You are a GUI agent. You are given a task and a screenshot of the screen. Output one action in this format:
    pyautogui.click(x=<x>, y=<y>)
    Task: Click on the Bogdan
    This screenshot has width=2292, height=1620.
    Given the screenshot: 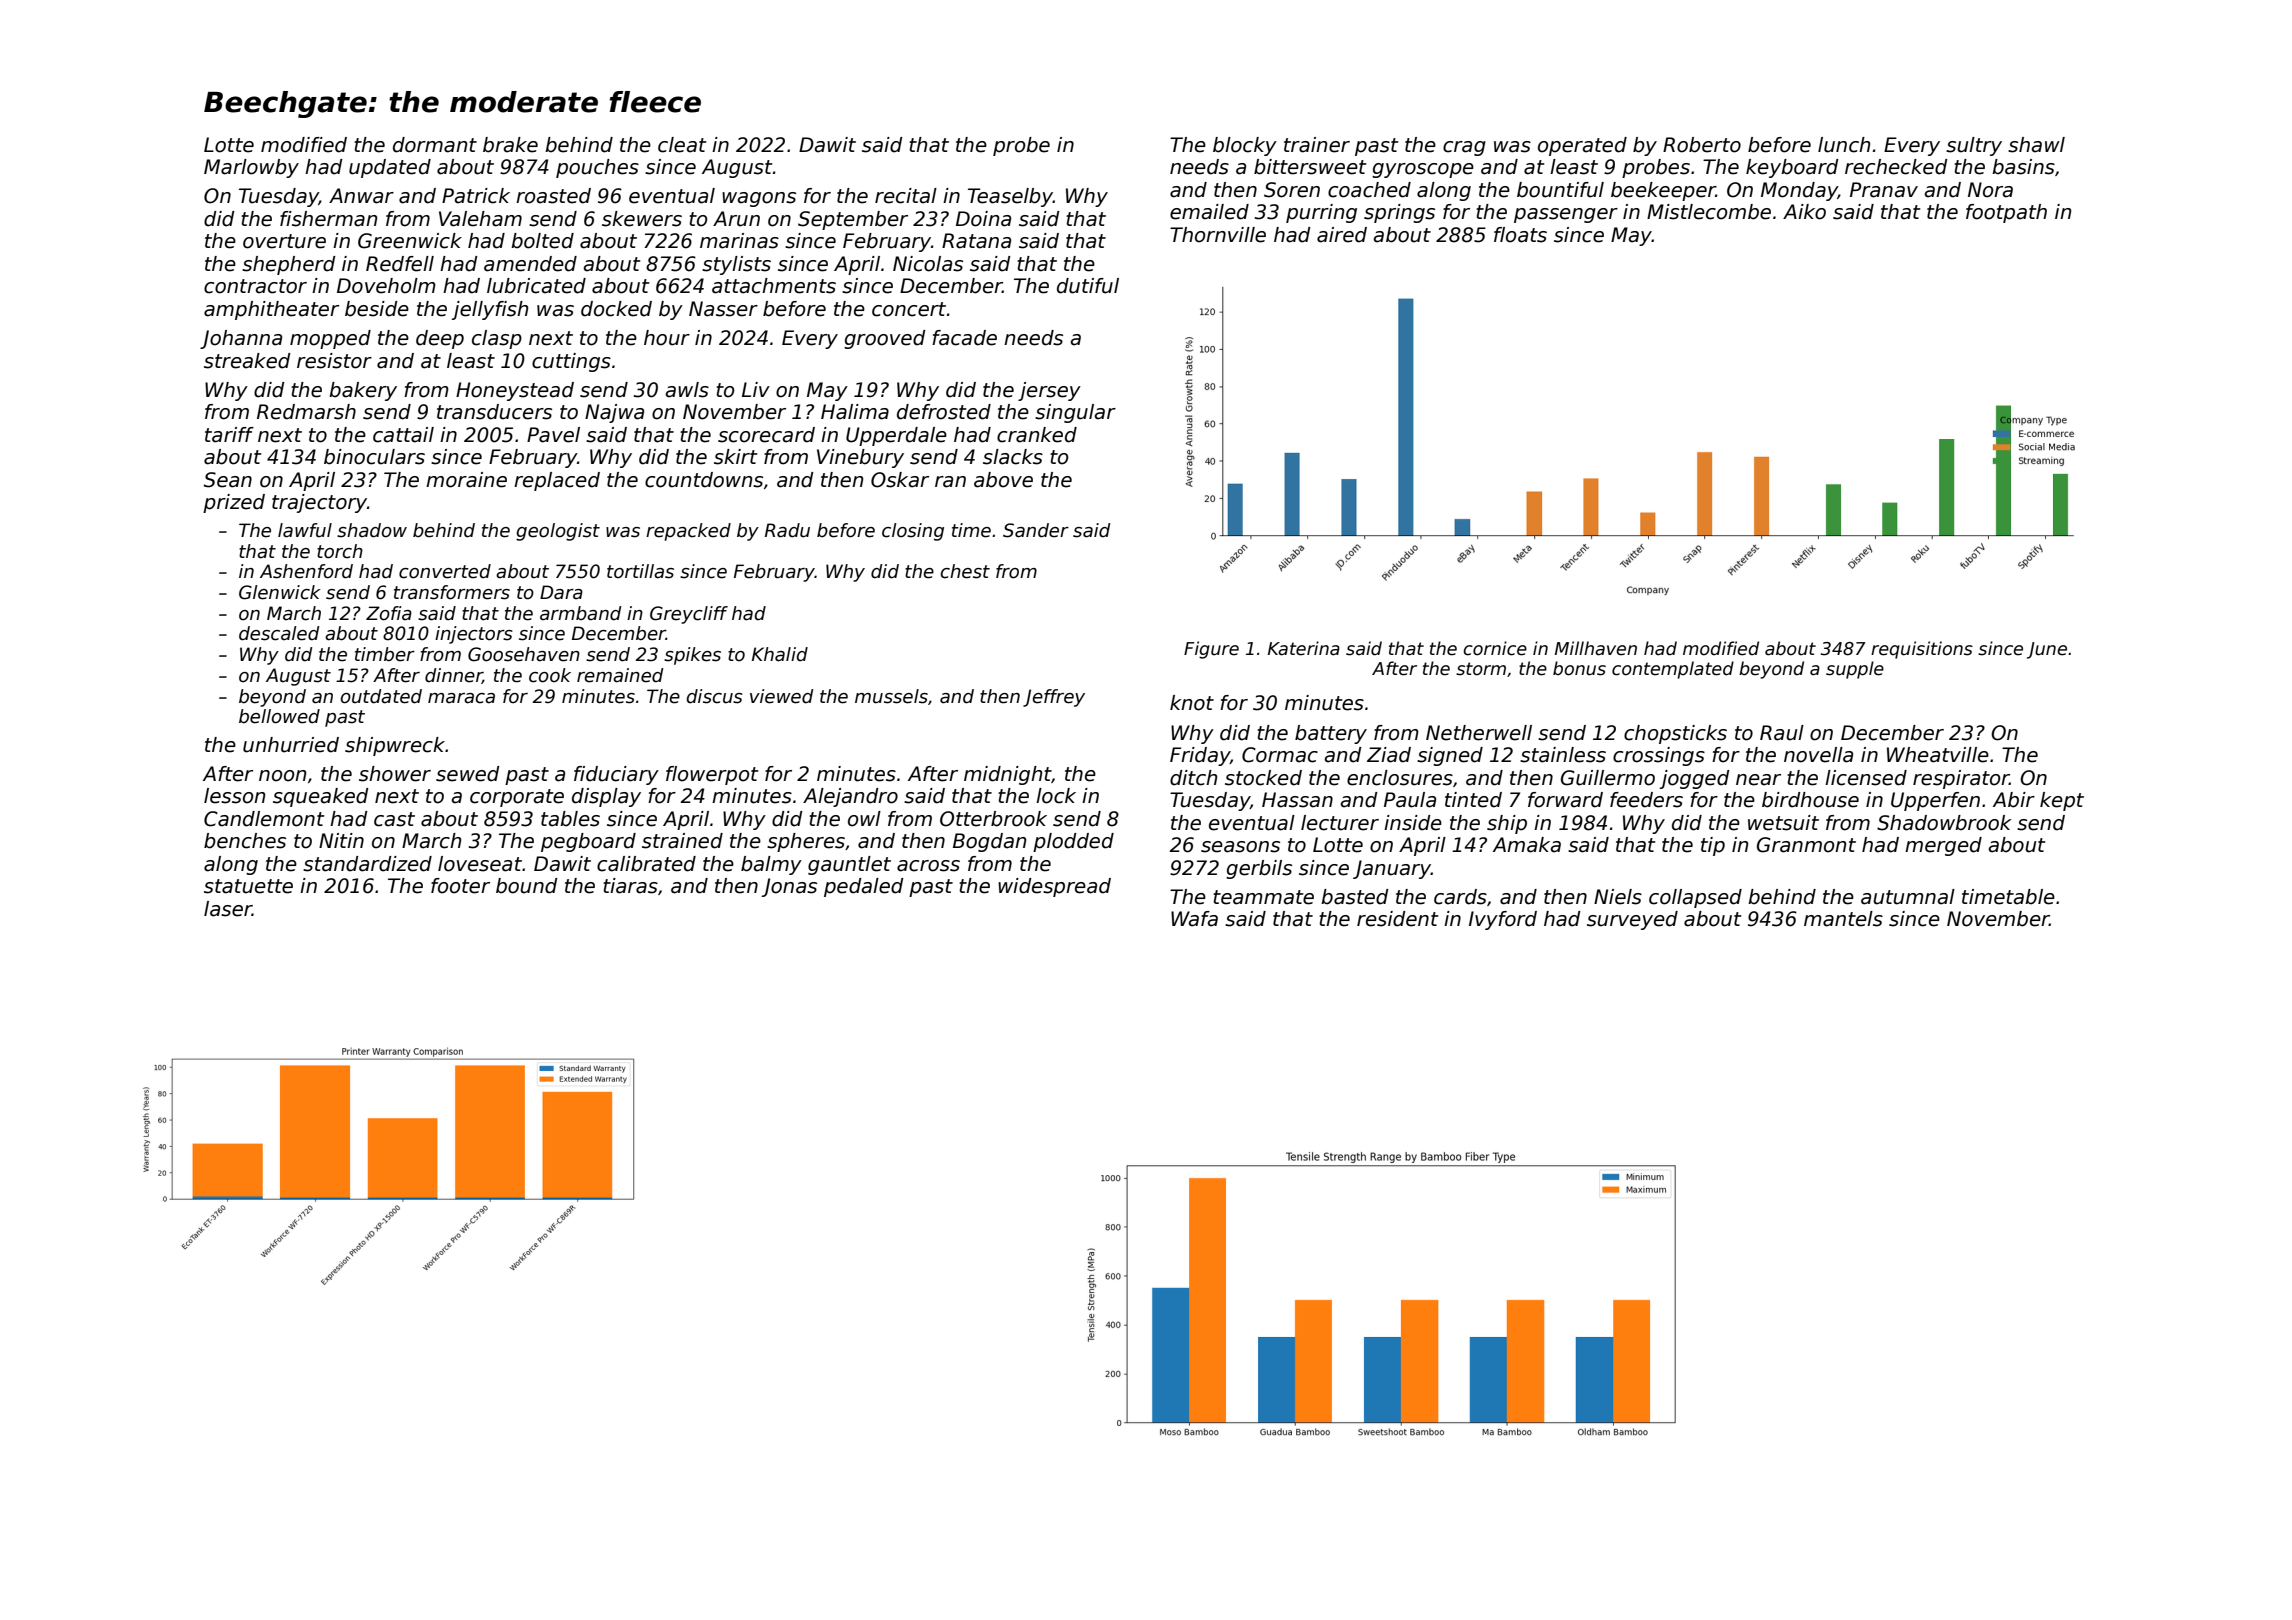 What is the action you would take?
    pyautogui.click(x=989, y=842)
